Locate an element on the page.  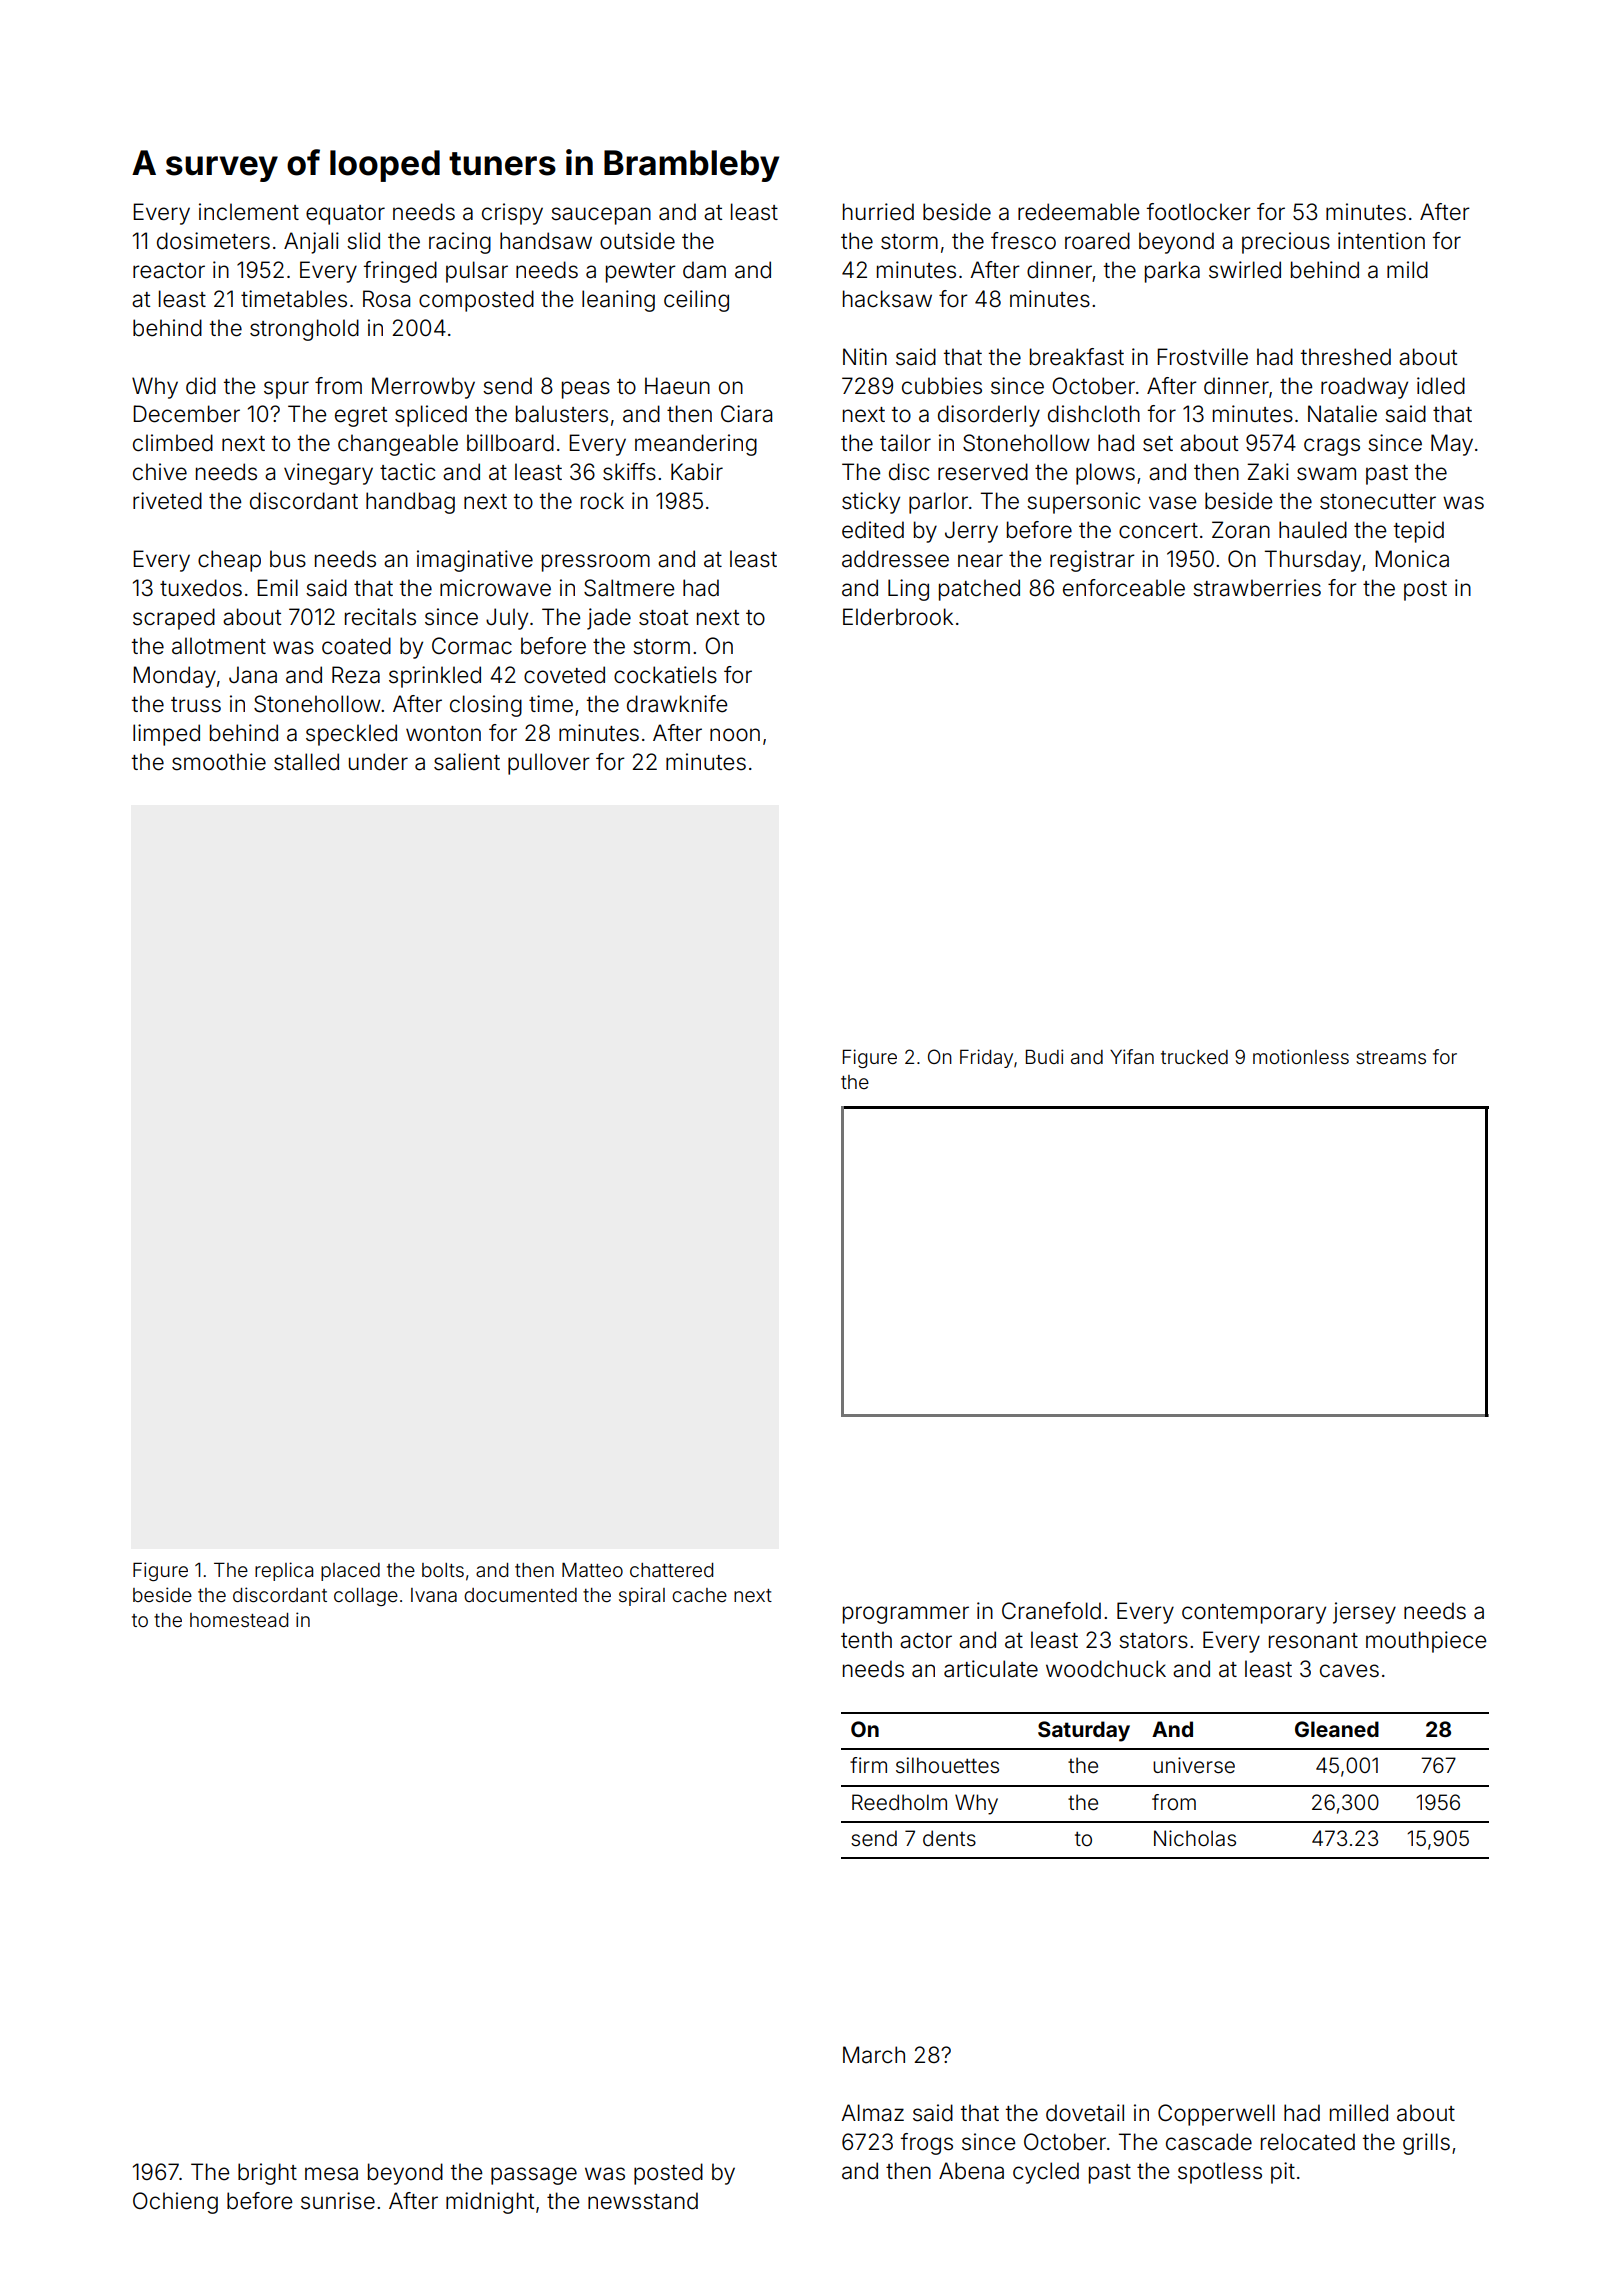
strawberries is located at coordinates (1257, 588).
